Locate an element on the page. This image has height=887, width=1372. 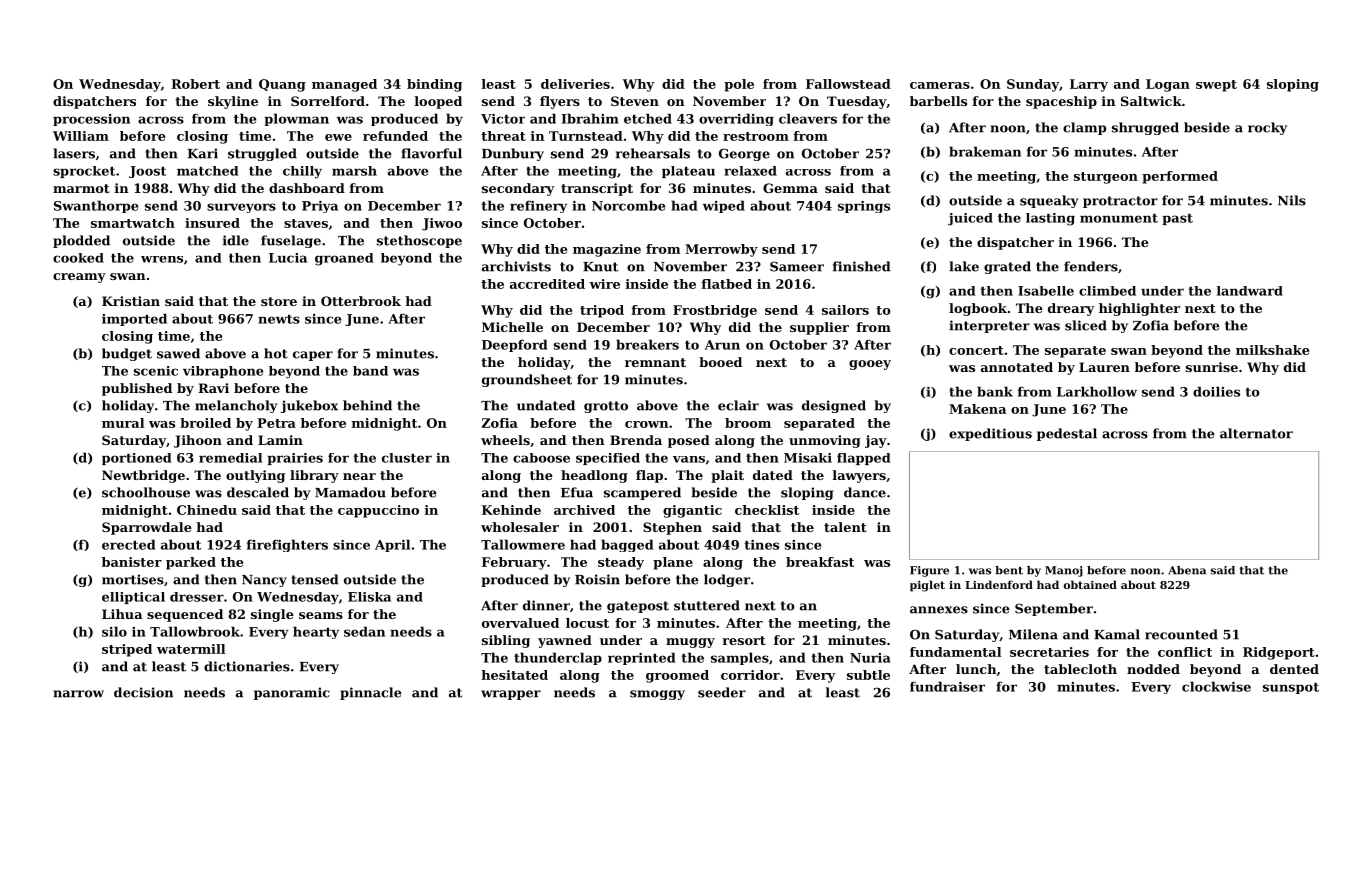
Victor is located at coordinates (503, 119).
